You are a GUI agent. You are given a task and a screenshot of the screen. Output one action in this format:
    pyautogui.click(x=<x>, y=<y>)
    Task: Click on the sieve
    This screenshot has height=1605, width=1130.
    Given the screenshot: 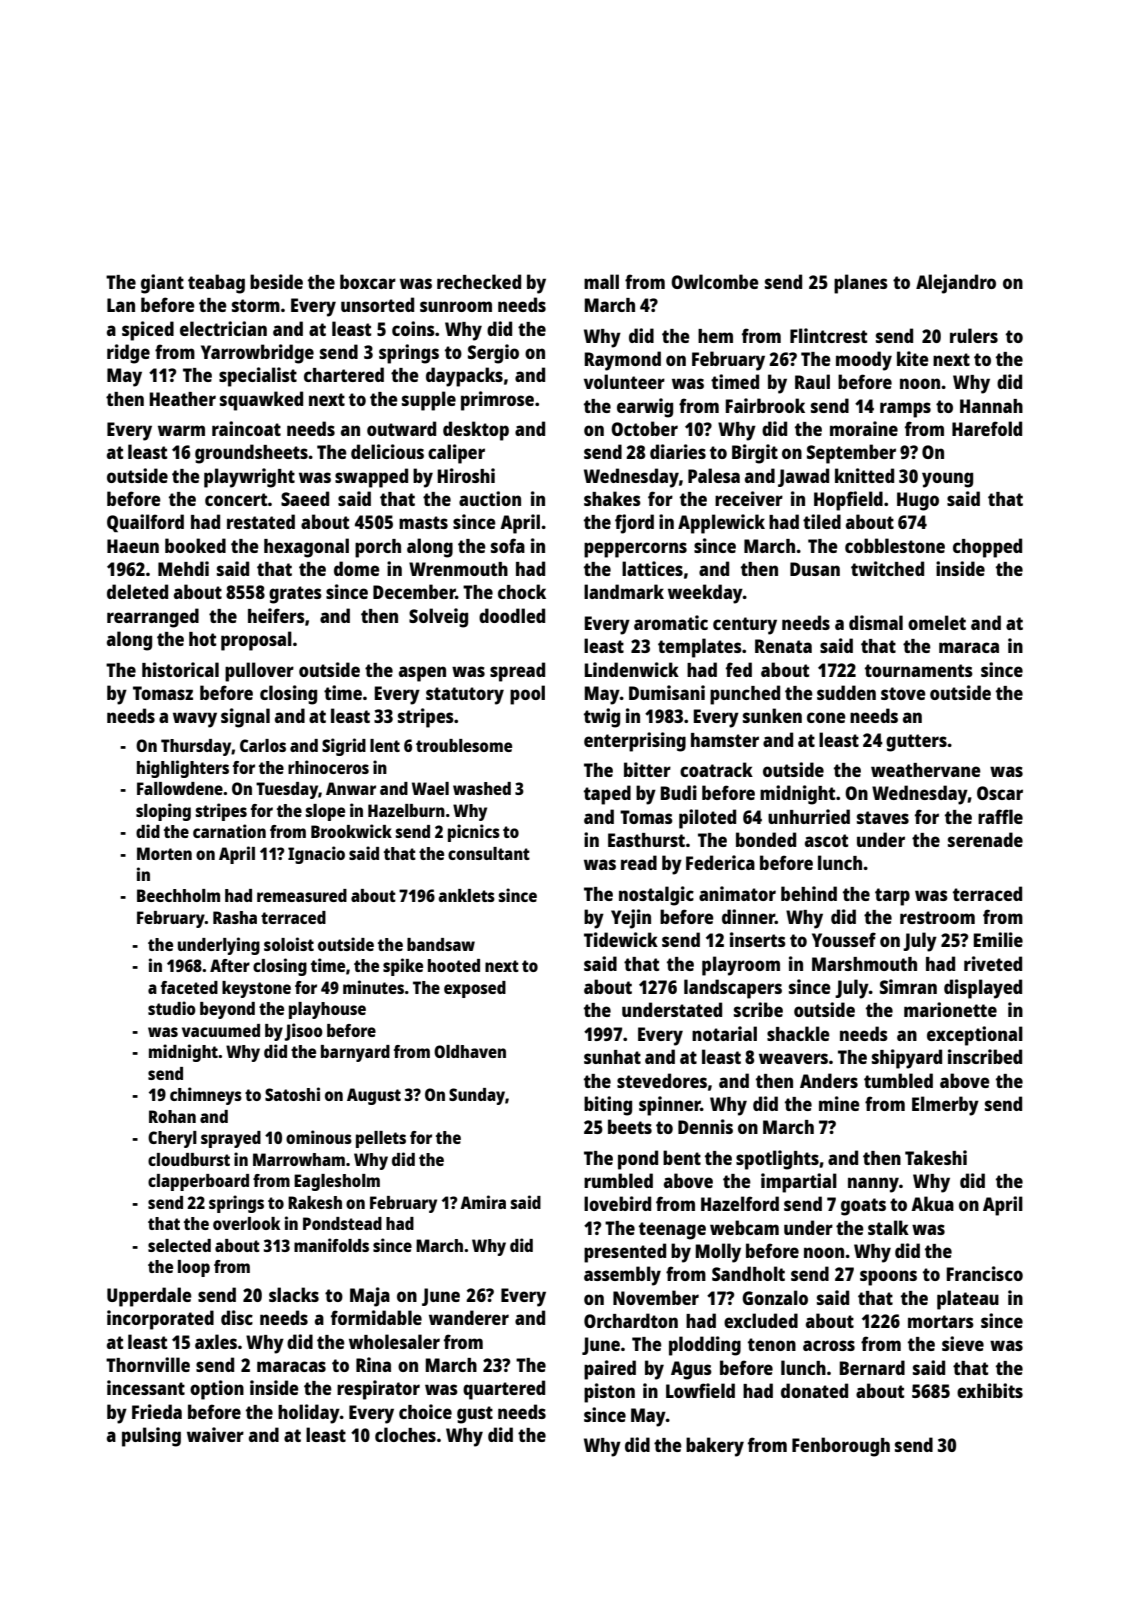 What is the action you would take?
    pyautogui.click(x=963, y=1343)
